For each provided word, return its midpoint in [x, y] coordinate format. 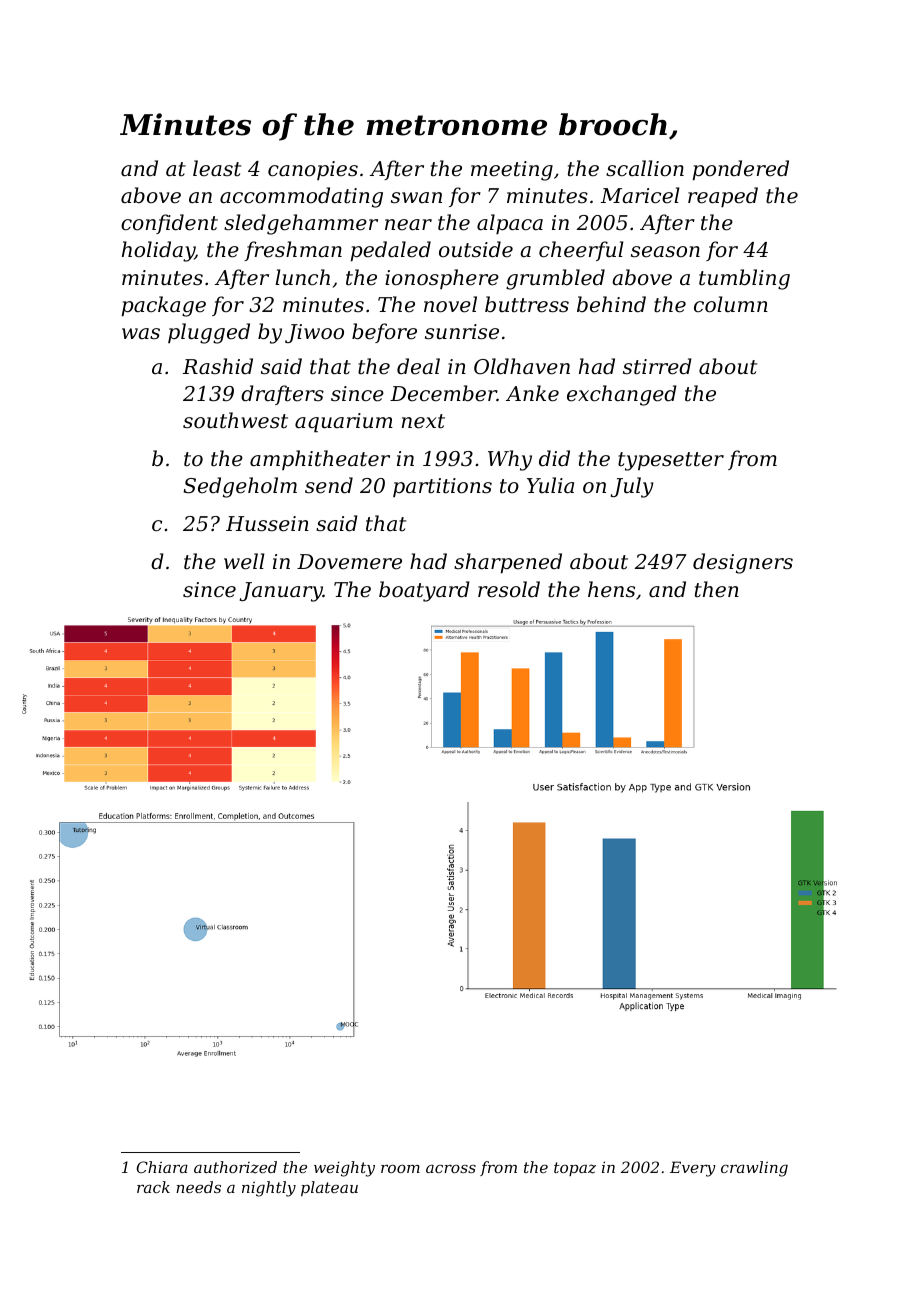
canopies [313, 170]
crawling [754, 1169]
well [244, 561]
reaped [723, 197]
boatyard [424, 591]
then [717, 589]
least [217, 168]
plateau [329, 1188]
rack [153, 1187]
